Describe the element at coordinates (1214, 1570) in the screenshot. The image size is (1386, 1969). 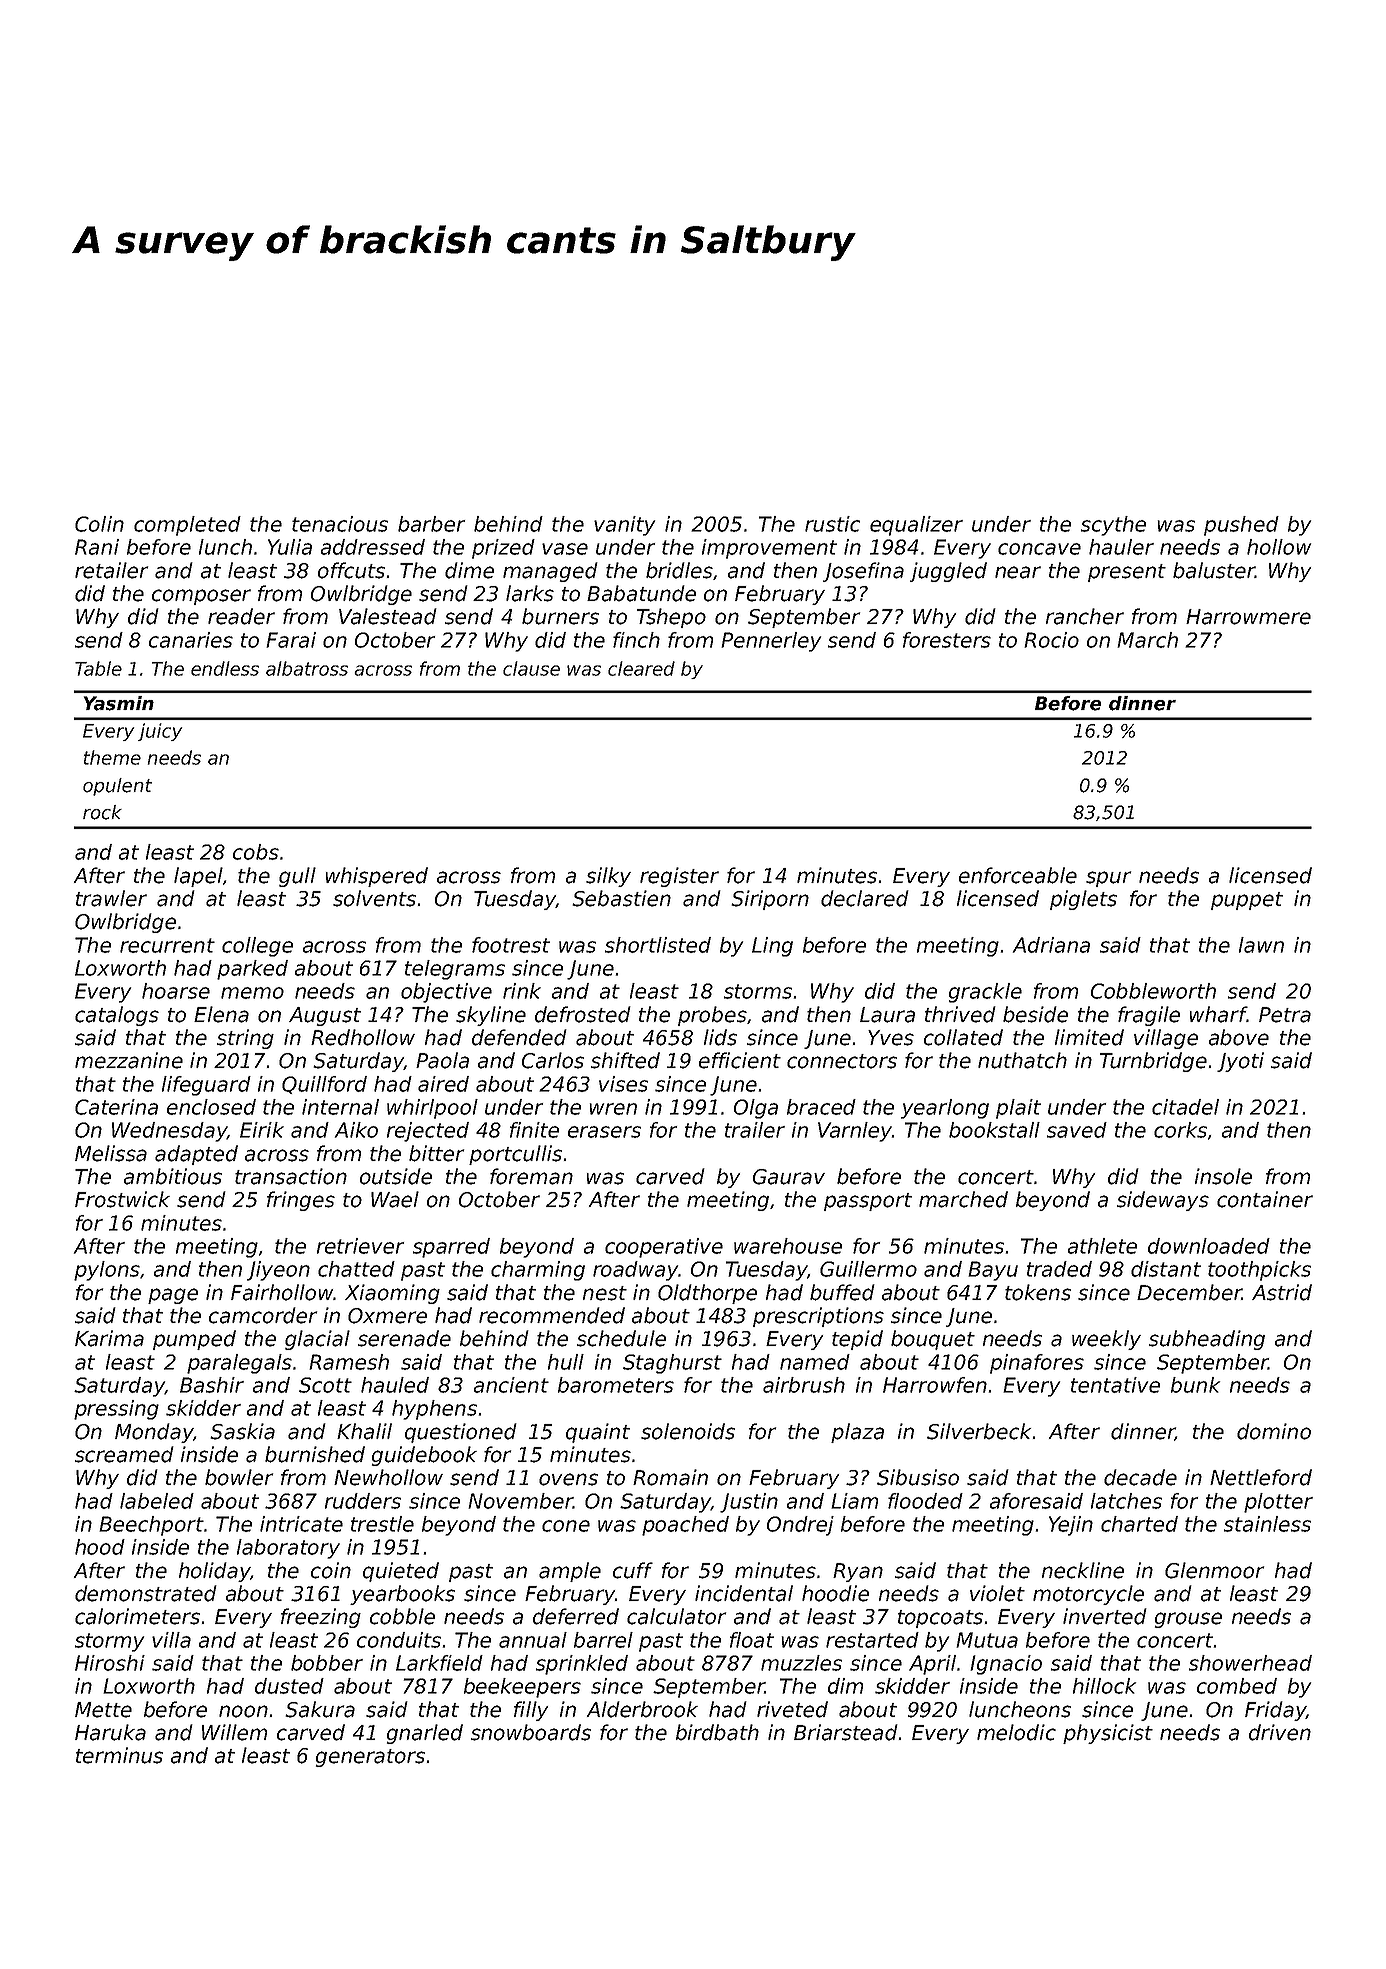
I see `Glenmoor` at that location.
